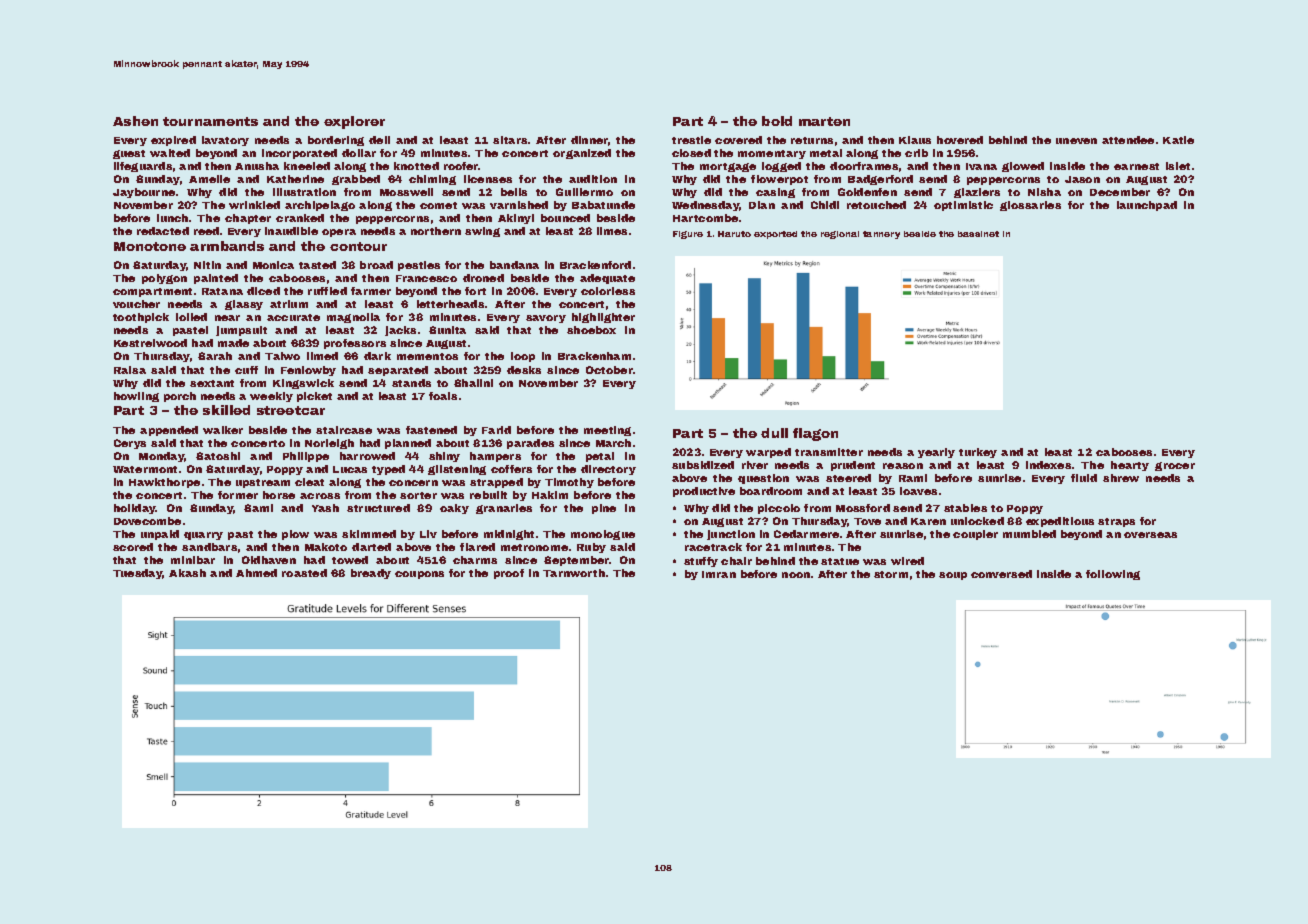  Describe the element at coordinates (1113, 575) in the screenshot. I see `following` at that location.
